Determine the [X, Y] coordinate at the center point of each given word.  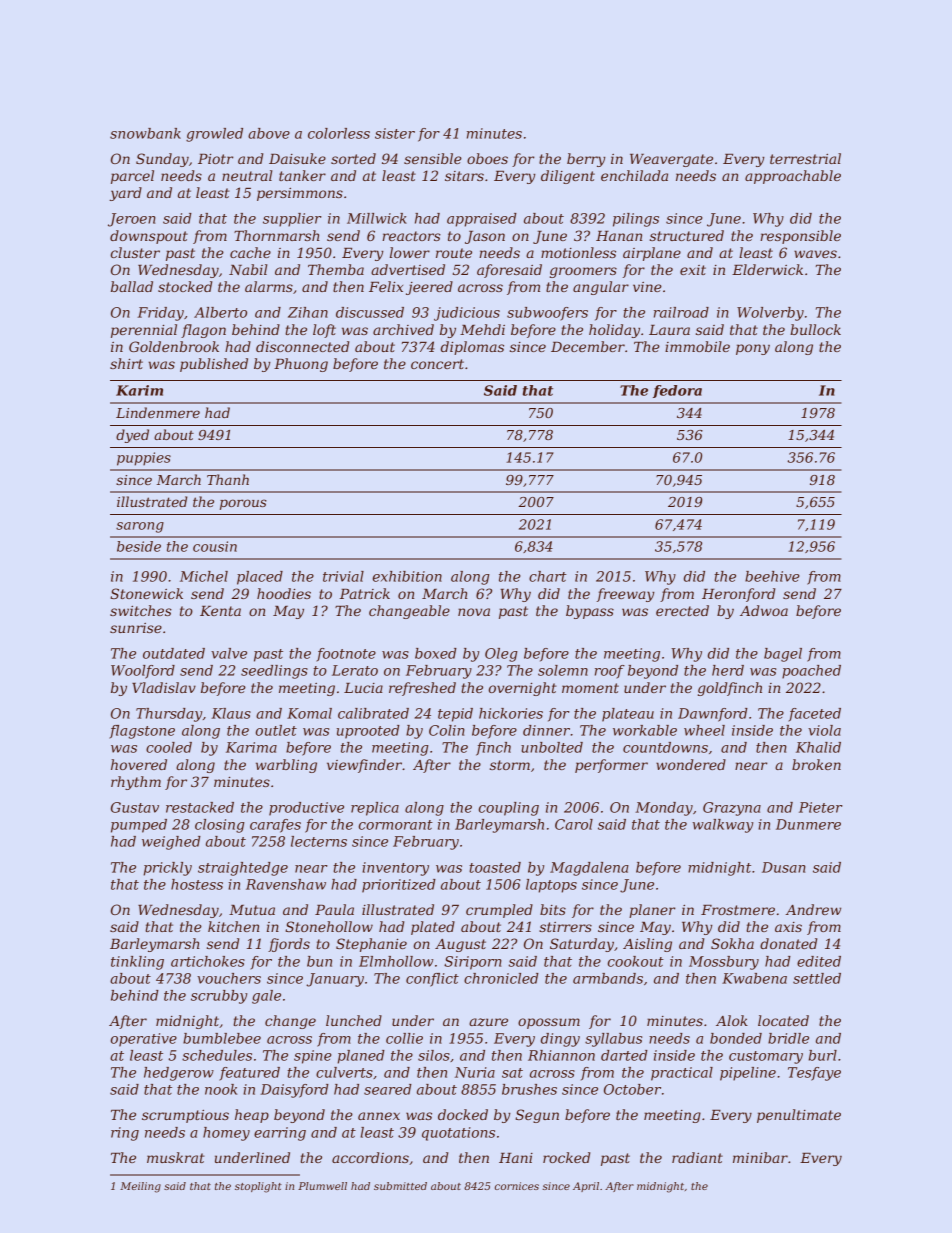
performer [611, 766]
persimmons [300, 194]
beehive [772, 576]
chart [548, 576]
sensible [433, 158]
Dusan [784, 867]
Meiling [140, 1187]
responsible [800, 237]
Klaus [231, 713]
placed [260, 578]
